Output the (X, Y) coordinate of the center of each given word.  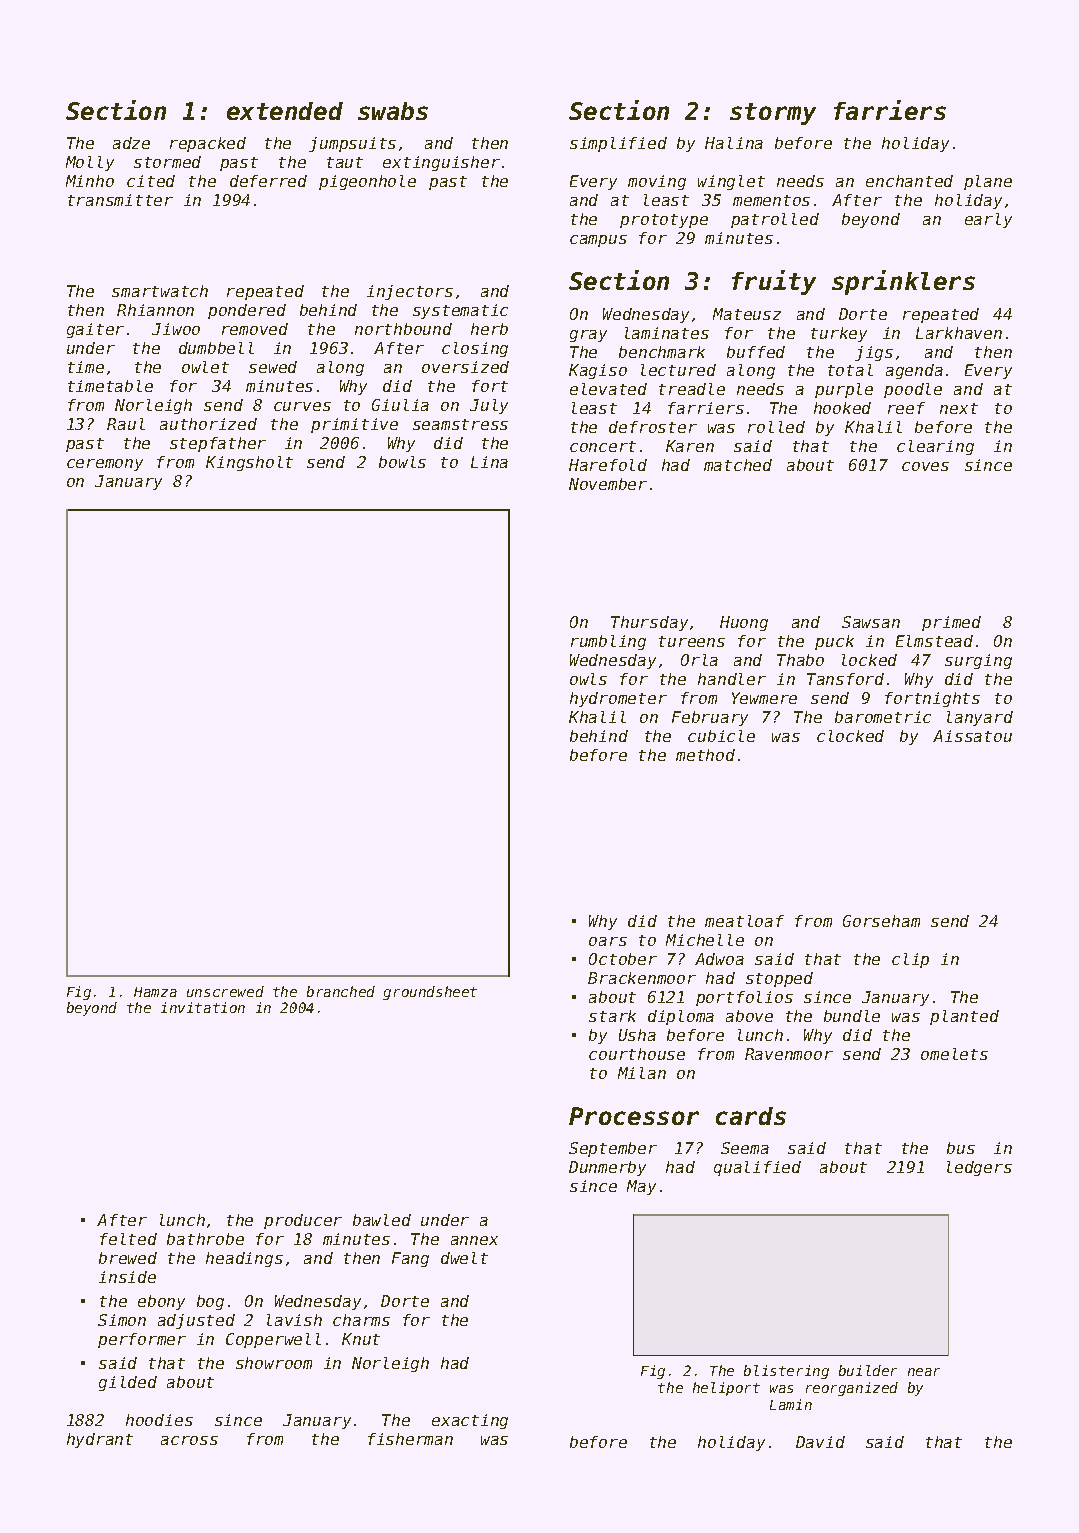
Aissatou (972, 736)
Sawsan (871, 622)
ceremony (105, 465)
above (749, 1016)
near (924, 1372)
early (988, 220)
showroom (274, 1363)
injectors (410, 292)
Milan (642, 1073)
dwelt (464, 1258)
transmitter (120, 200)
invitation (203, 1007)
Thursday (649, 623)
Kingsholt (249, 463)
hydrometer (618, 699)
